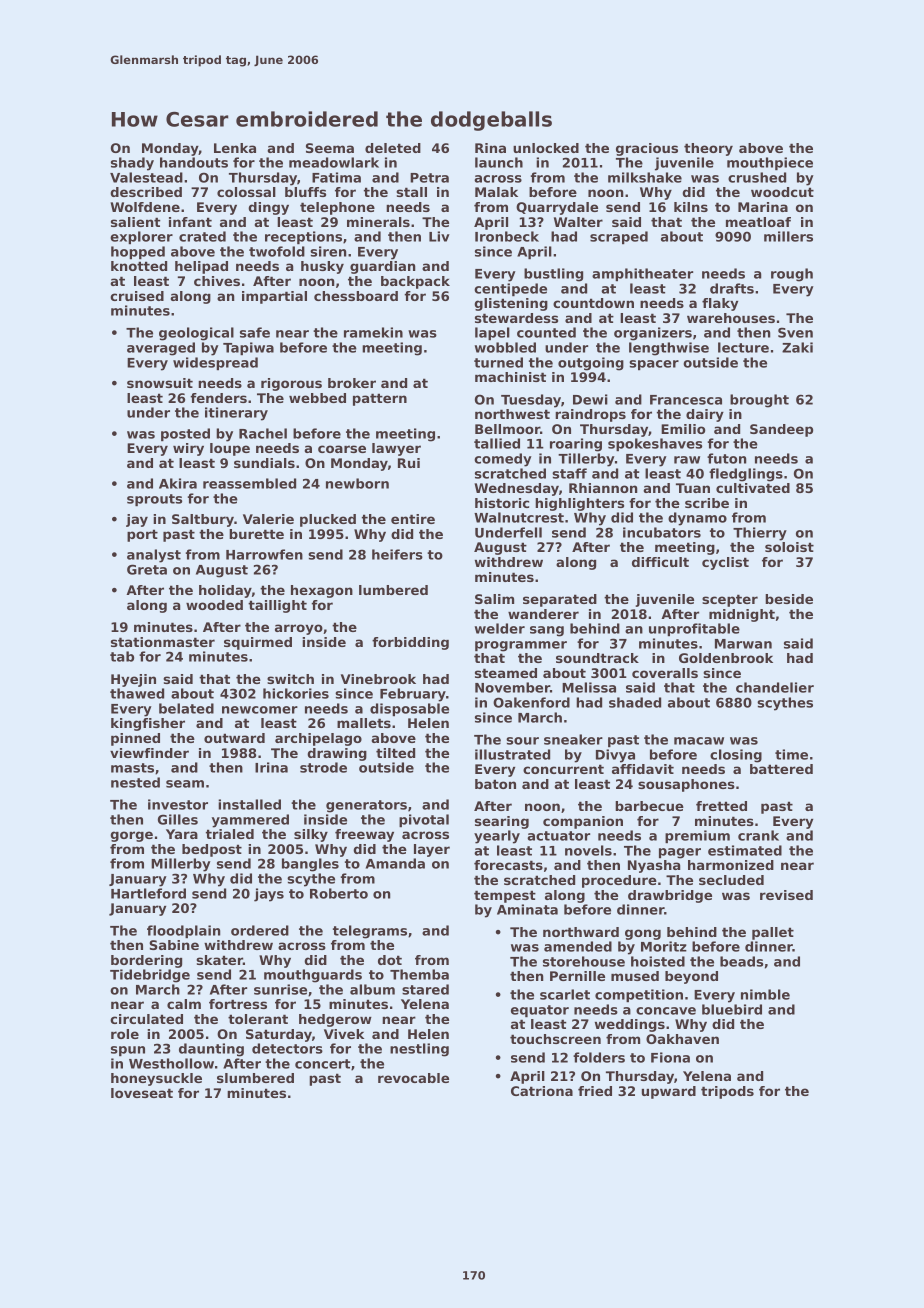  Describe the element at coordinates (732, 1009) in the document. I see `bluebird` at that location.
